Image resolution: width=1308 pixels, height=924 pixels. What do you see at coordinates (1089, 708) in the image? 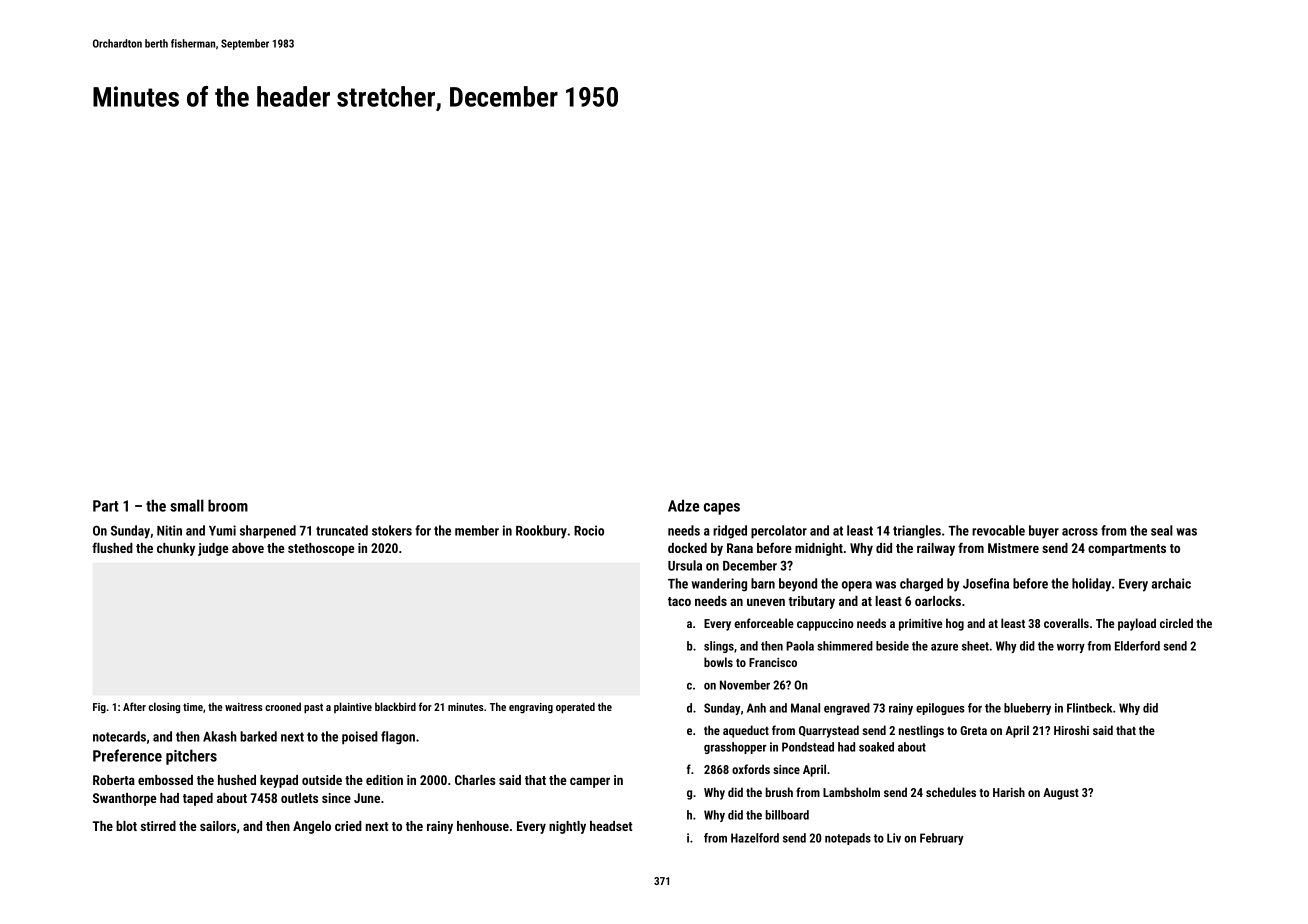
I see `Flintbeck` at bounding box center [1089, 708].
